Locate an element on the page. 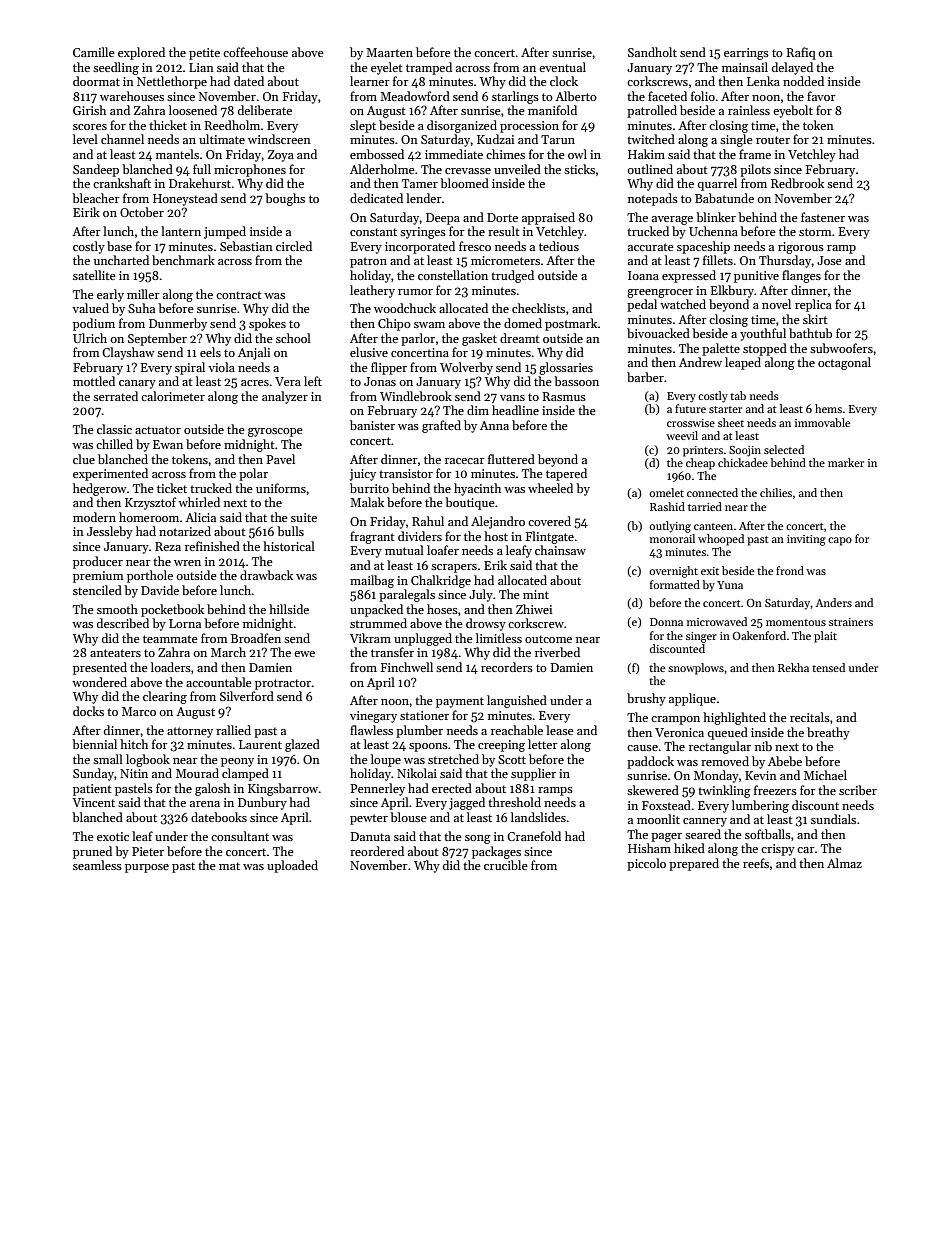  payment is located at coordinates (460, 702).
